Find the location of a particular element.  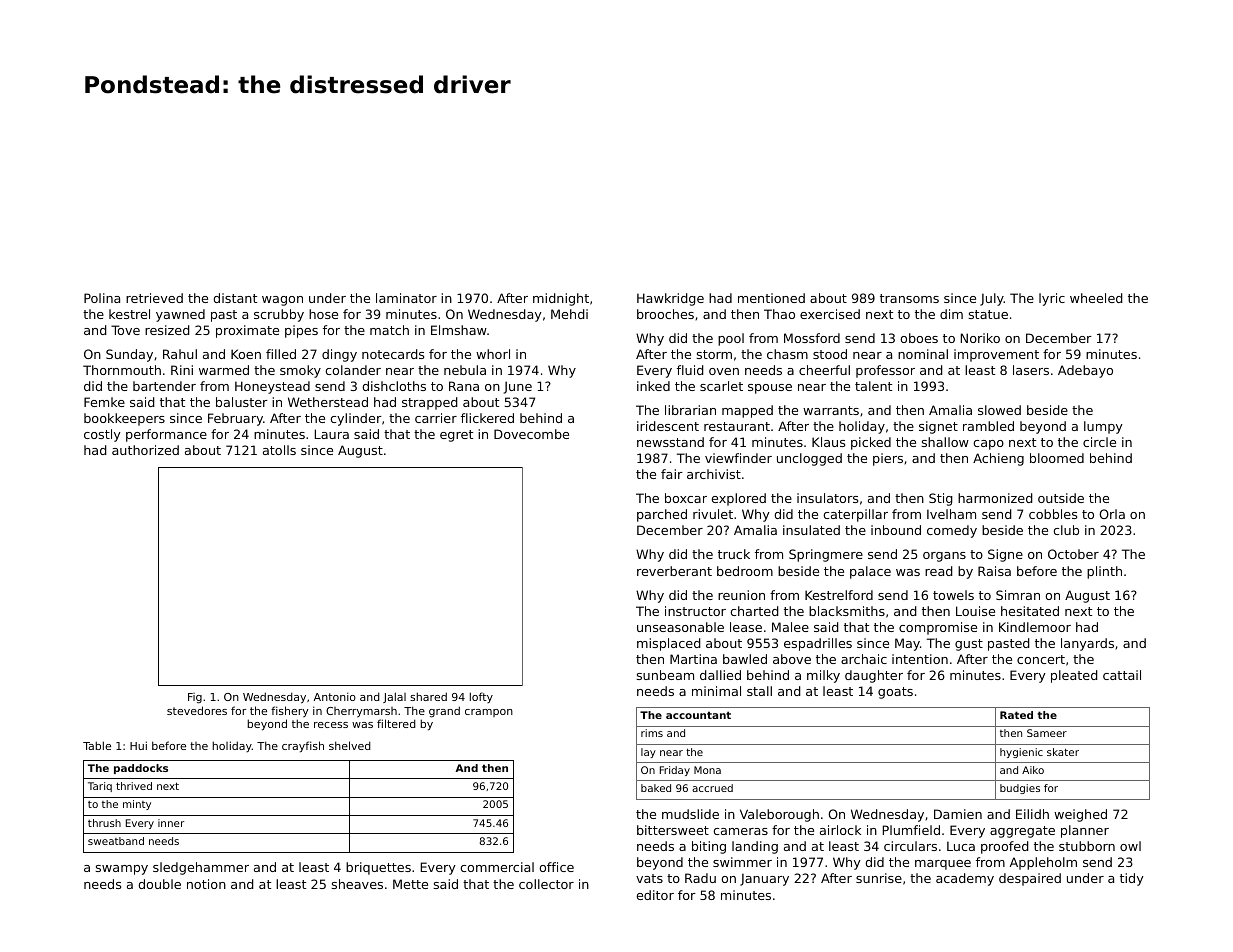

dallied is located at coordinates (720, 675).
